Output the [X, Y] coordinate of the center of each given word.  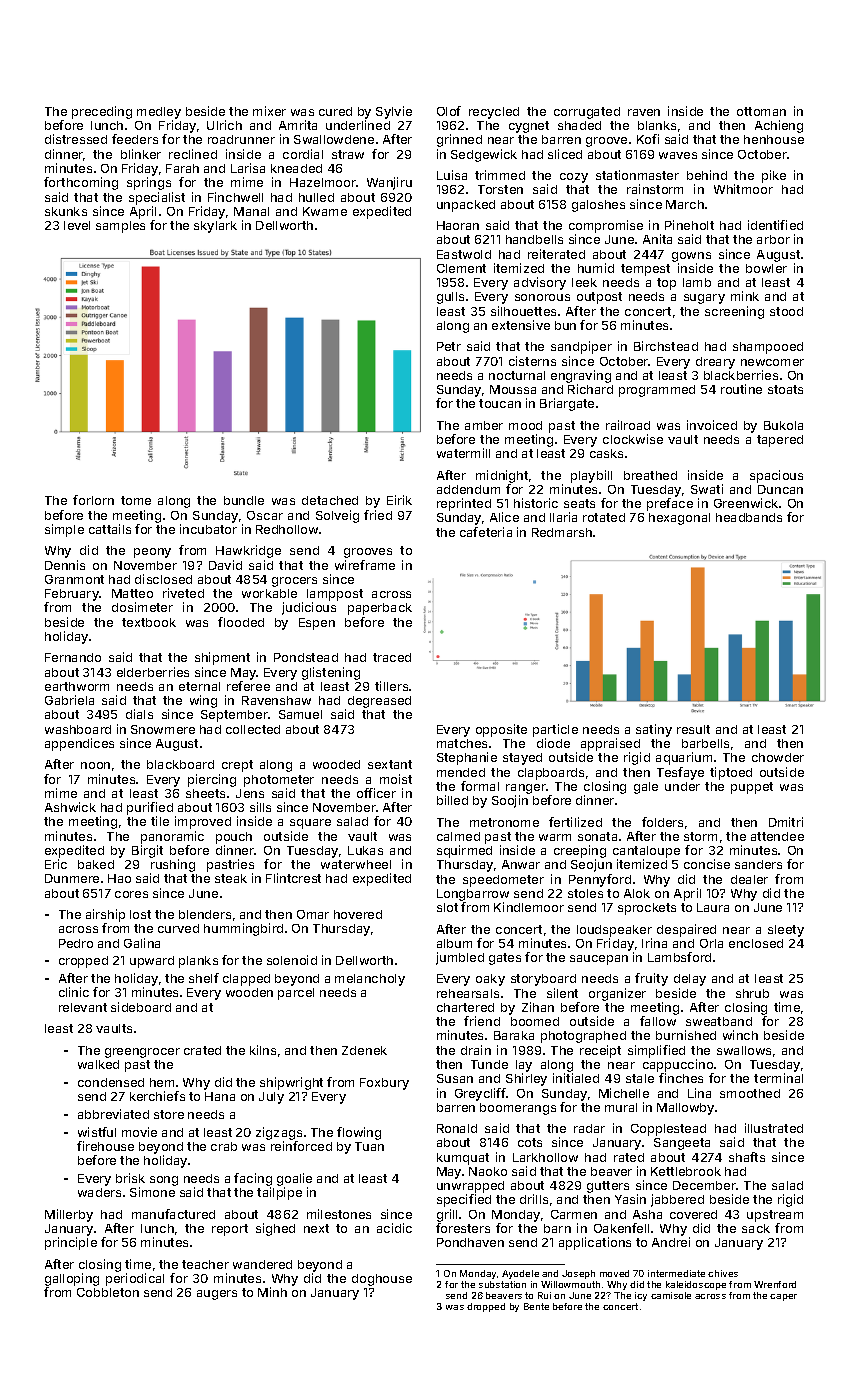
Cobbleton [108, 1292]
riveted [183, 593]
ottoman [761, 111]
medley [159, 113]
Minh [272, 1292]
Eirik [399, 500]
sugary [704, 299]
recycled [494, 113]
